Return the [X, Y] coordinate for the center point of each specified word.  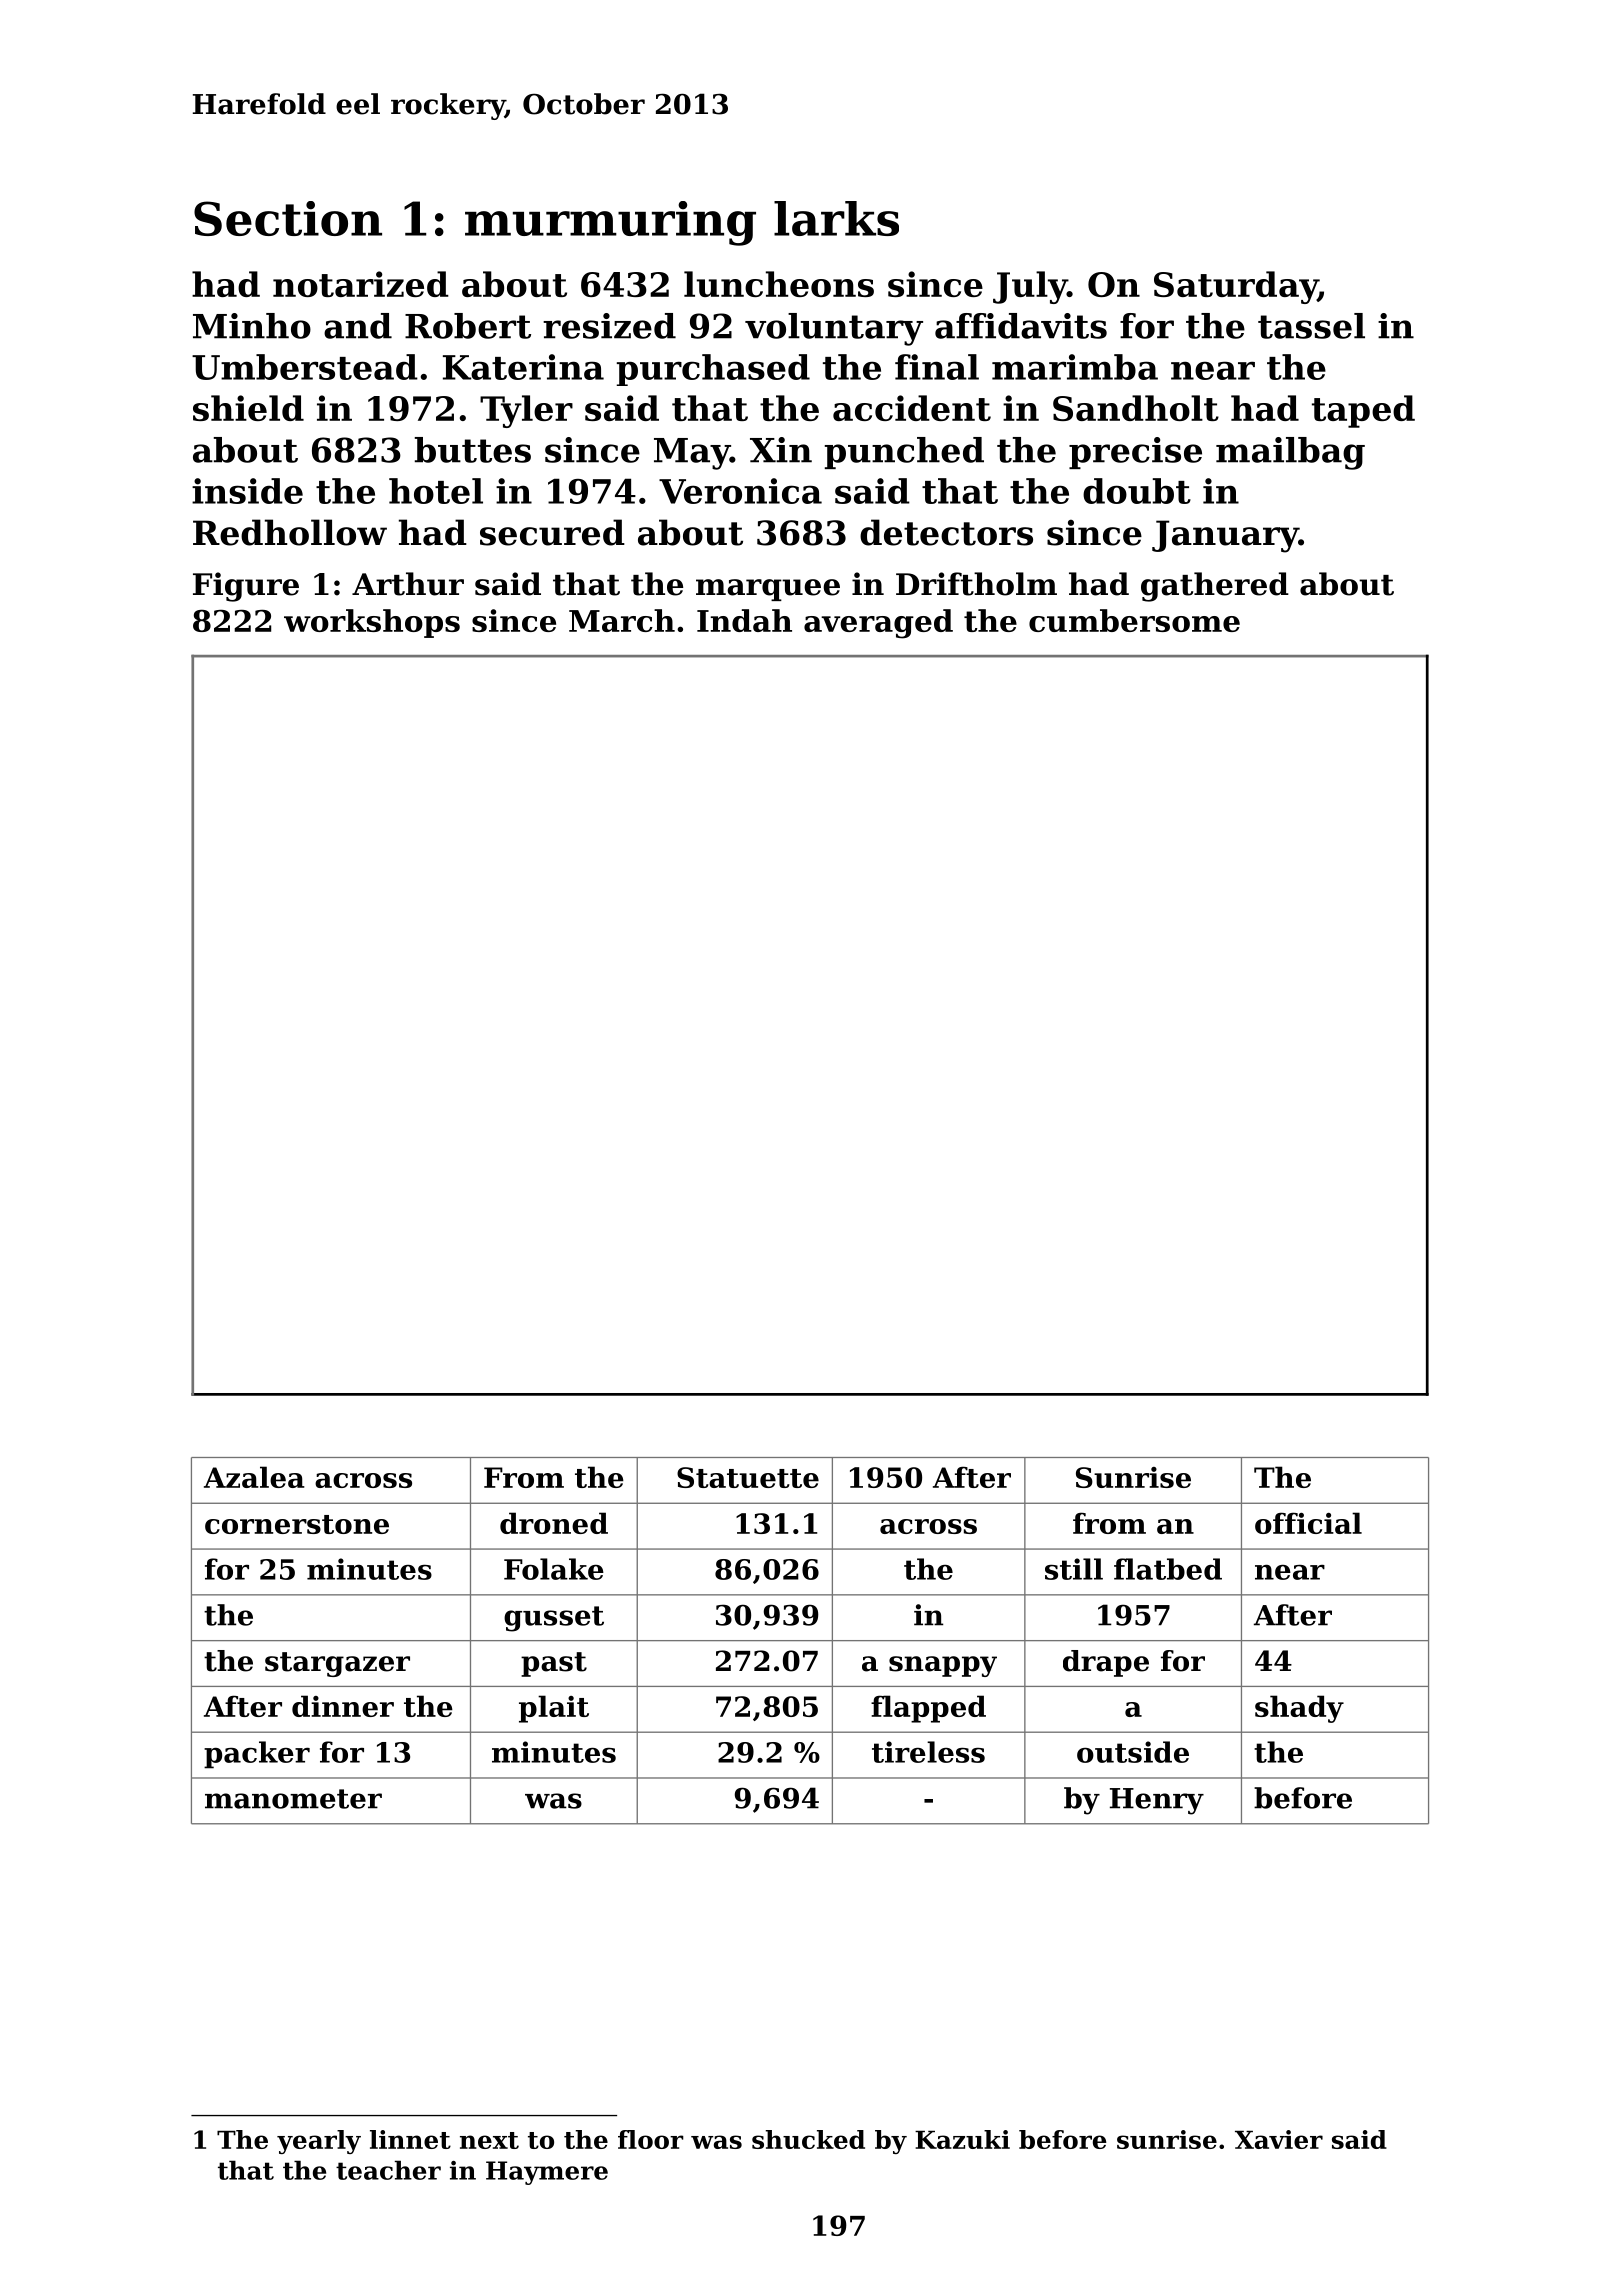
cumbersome [1134, 620]
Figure [246, 587]
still [1074, 1569]
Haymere [547, 2173]
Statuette [748, 1477]
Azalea [254, 1477]
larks [836, 218]
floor [651, 2139]
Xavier [1279, 2139]
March [622, 620]
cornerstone [297, 1524]
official [1308, 1523]
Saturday [1236, 287]
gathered [1215, 587]
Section [288, 218]
